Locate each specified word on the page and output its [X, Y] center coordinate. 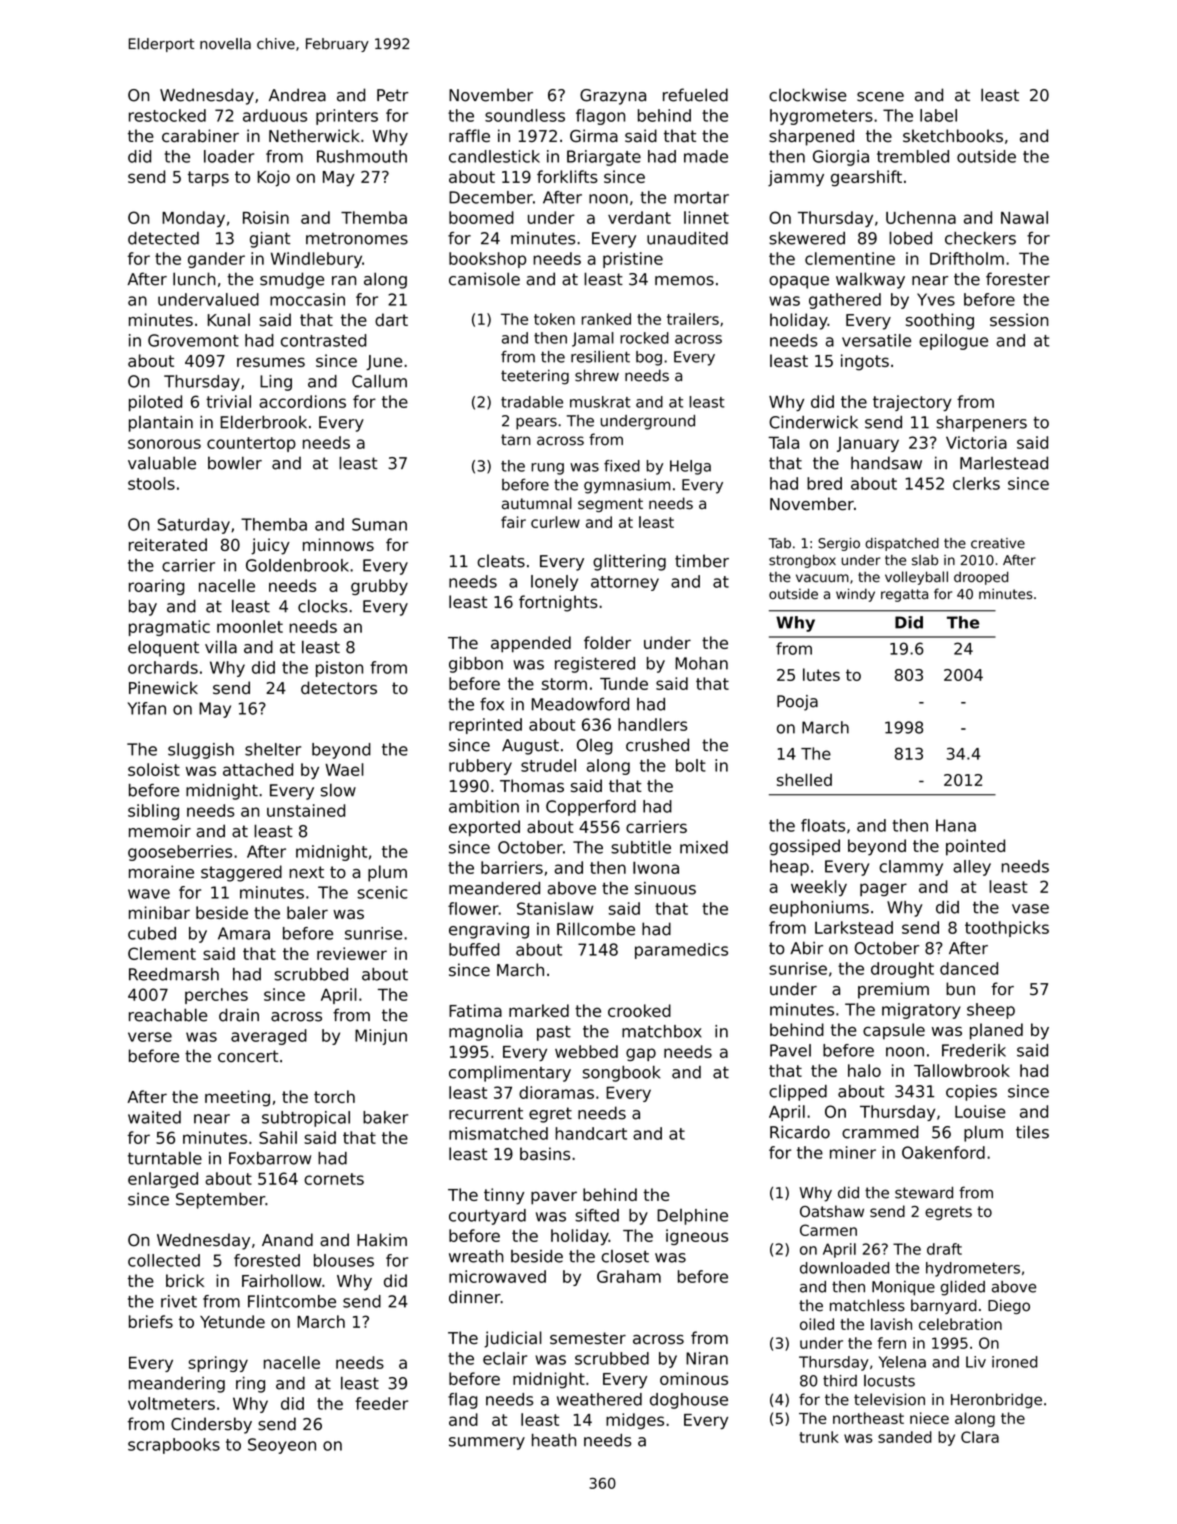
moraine [161, 872]
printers [347, 117]
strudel [548, 765]
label [938, 115]
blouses [344, 1260]
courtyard [487, 1217]
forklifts [567, 176]
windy [855, 595]
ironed [1014, 1362]
